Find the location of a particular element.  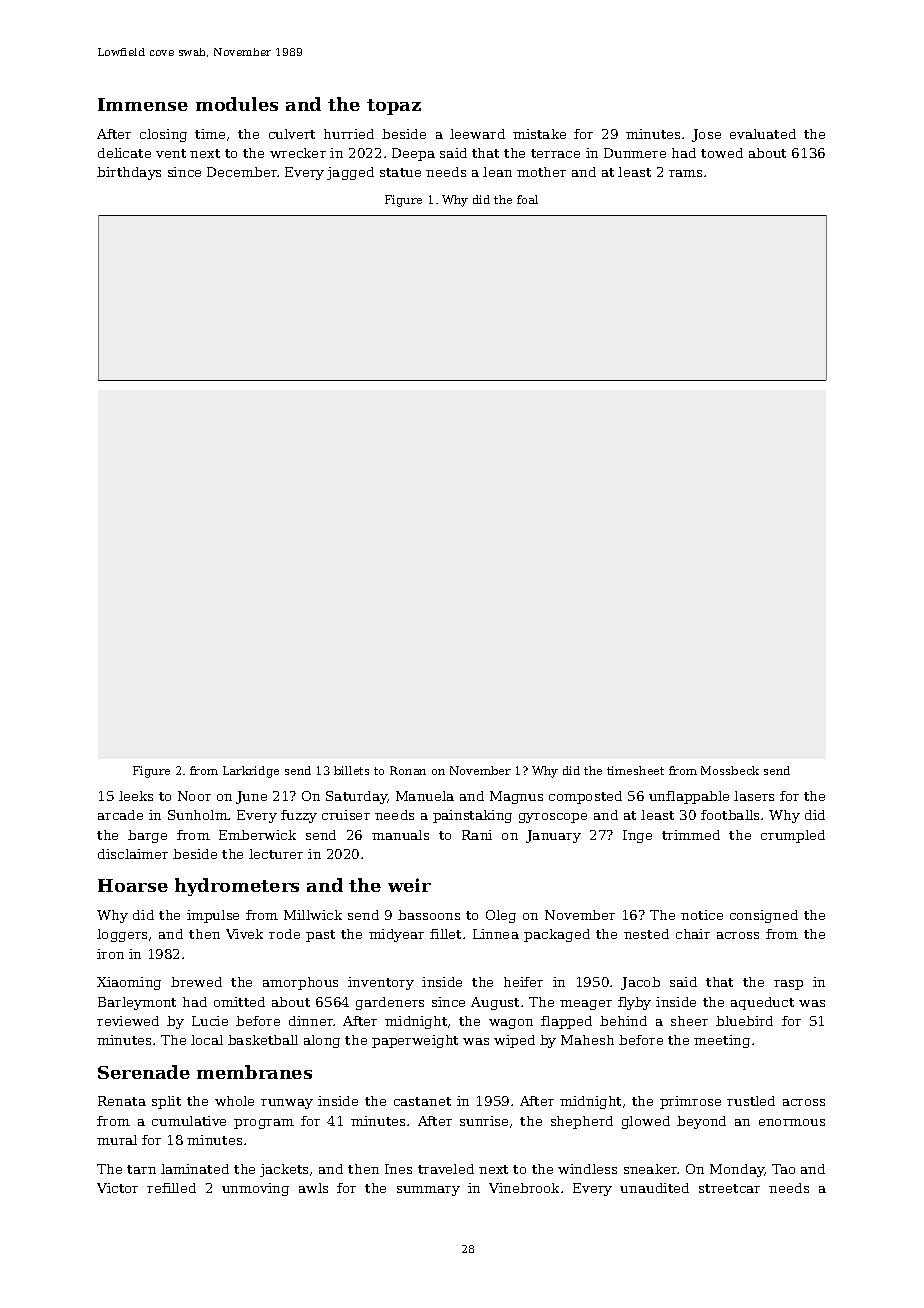

rams is located at coordinates (685, 173).
